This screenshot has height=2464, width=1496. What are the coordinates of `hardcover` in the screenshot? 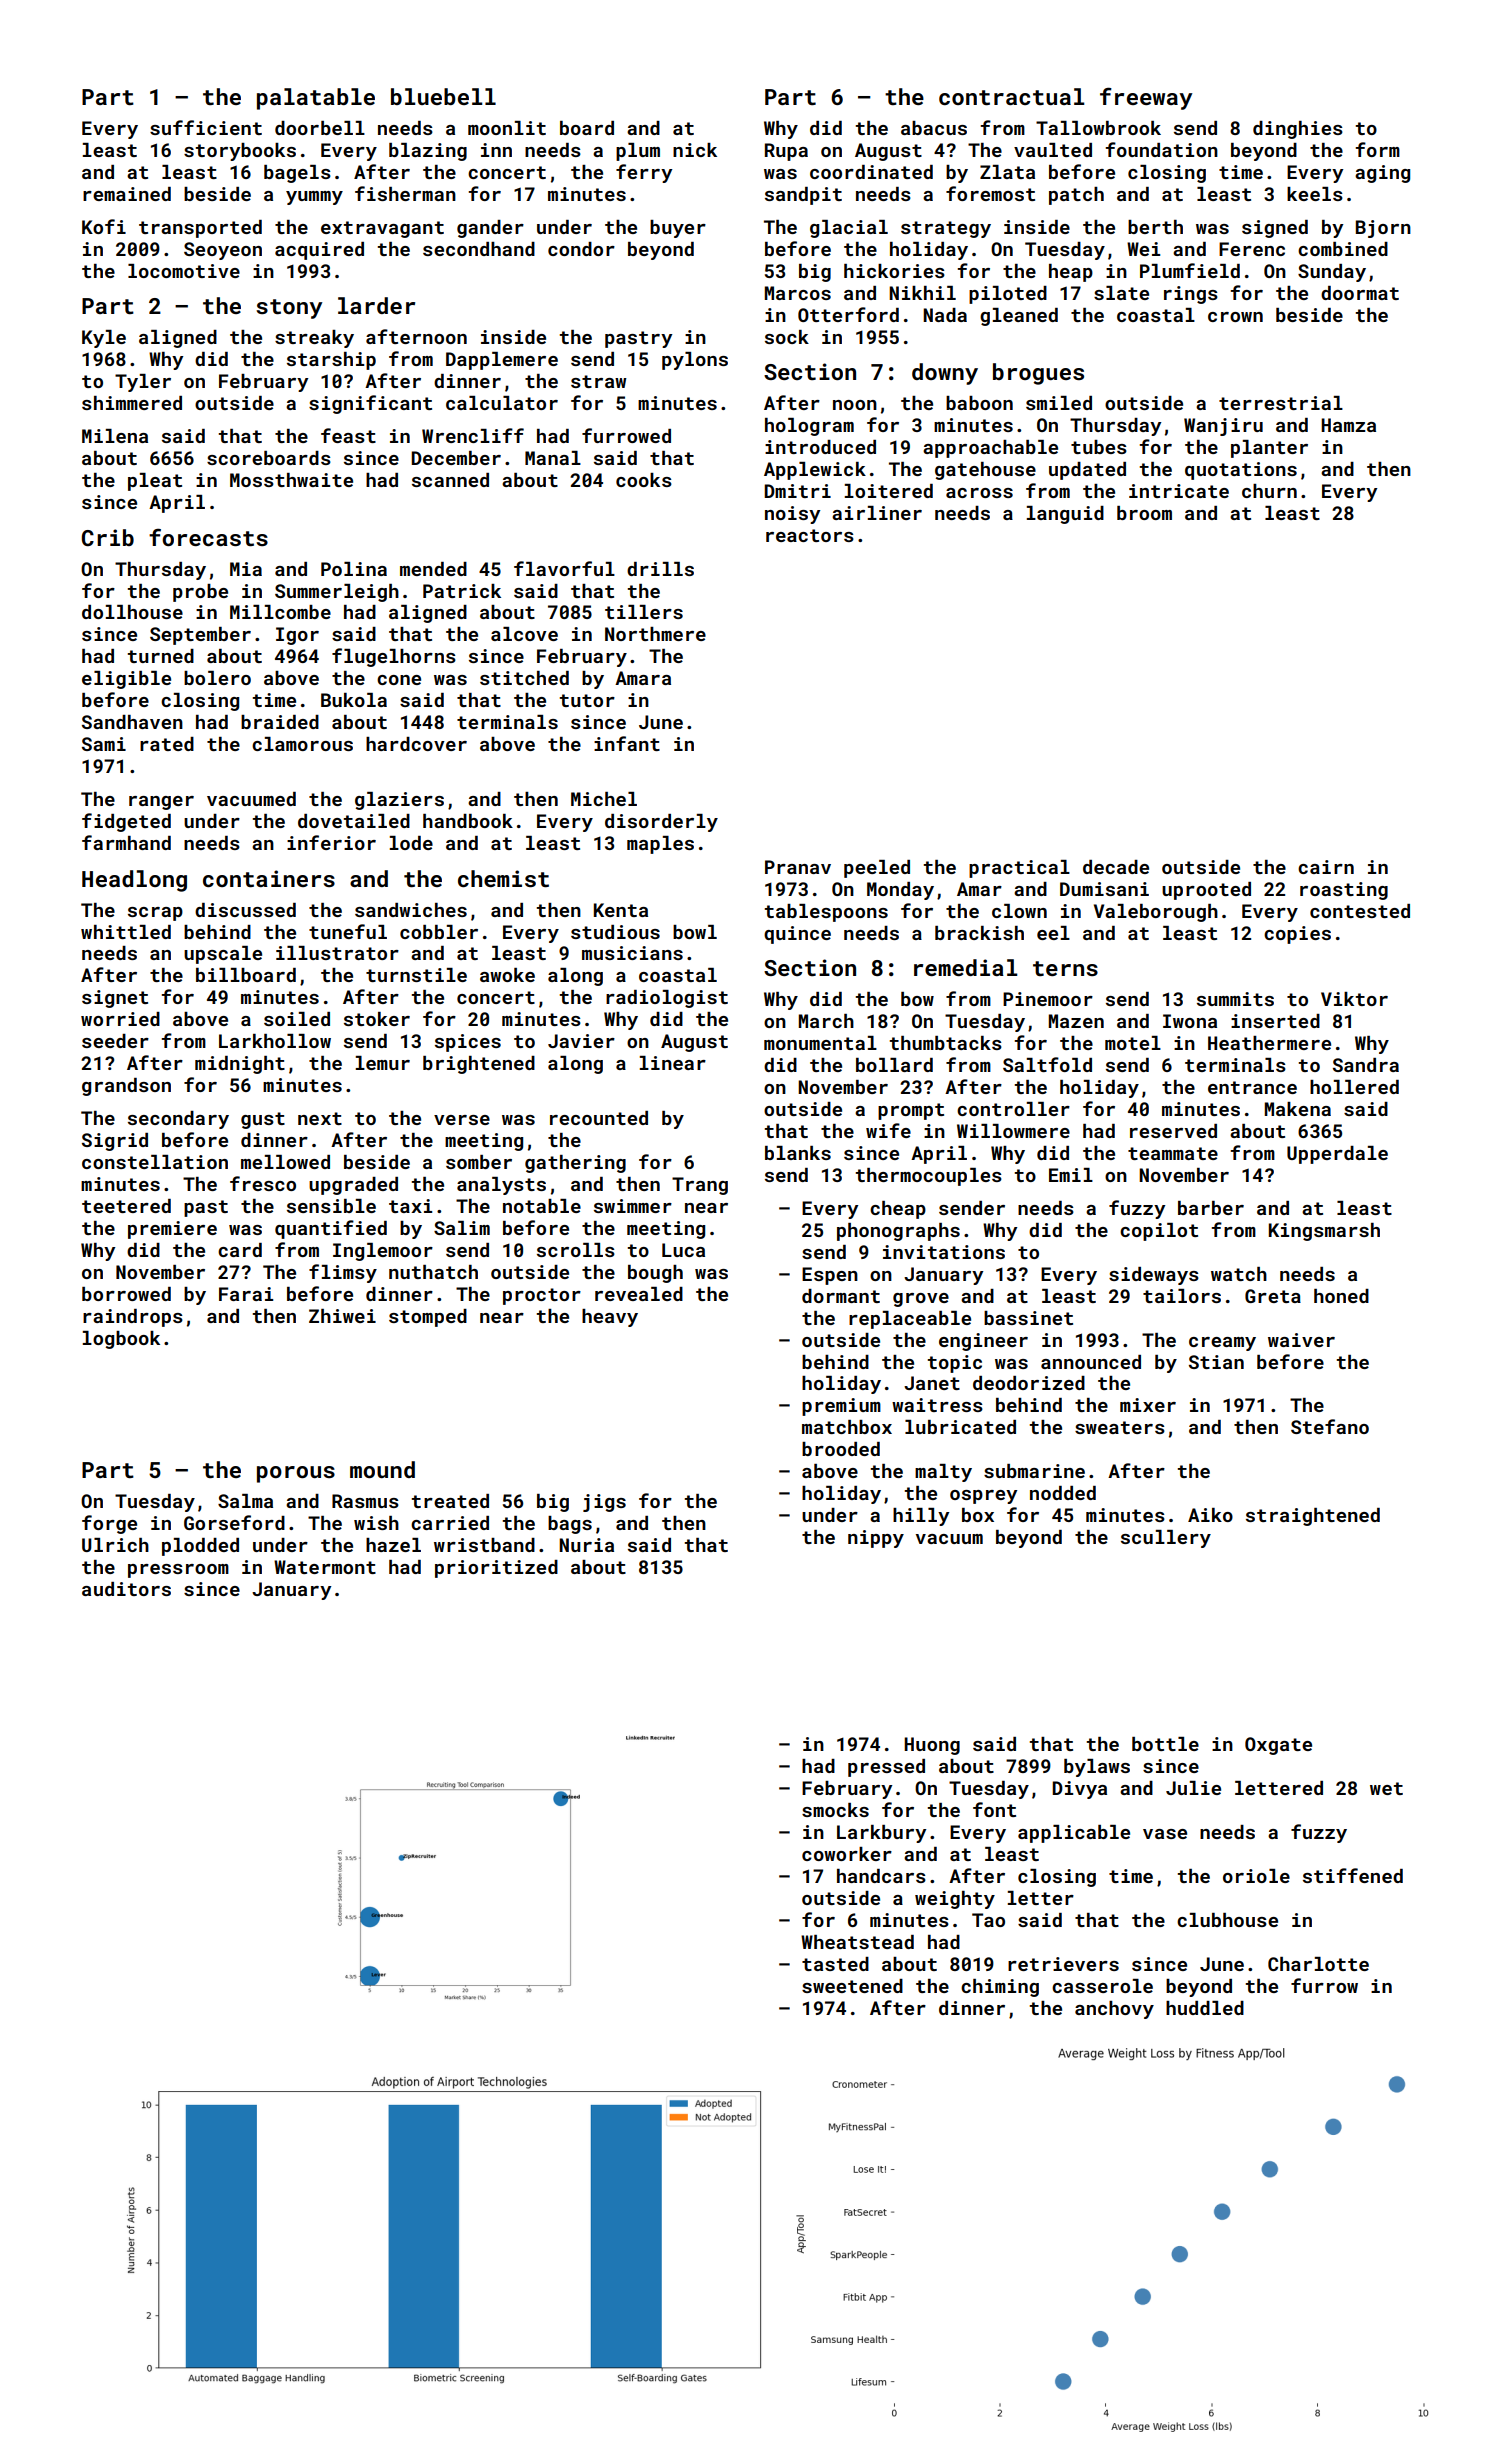 It's located at (416, 744).
